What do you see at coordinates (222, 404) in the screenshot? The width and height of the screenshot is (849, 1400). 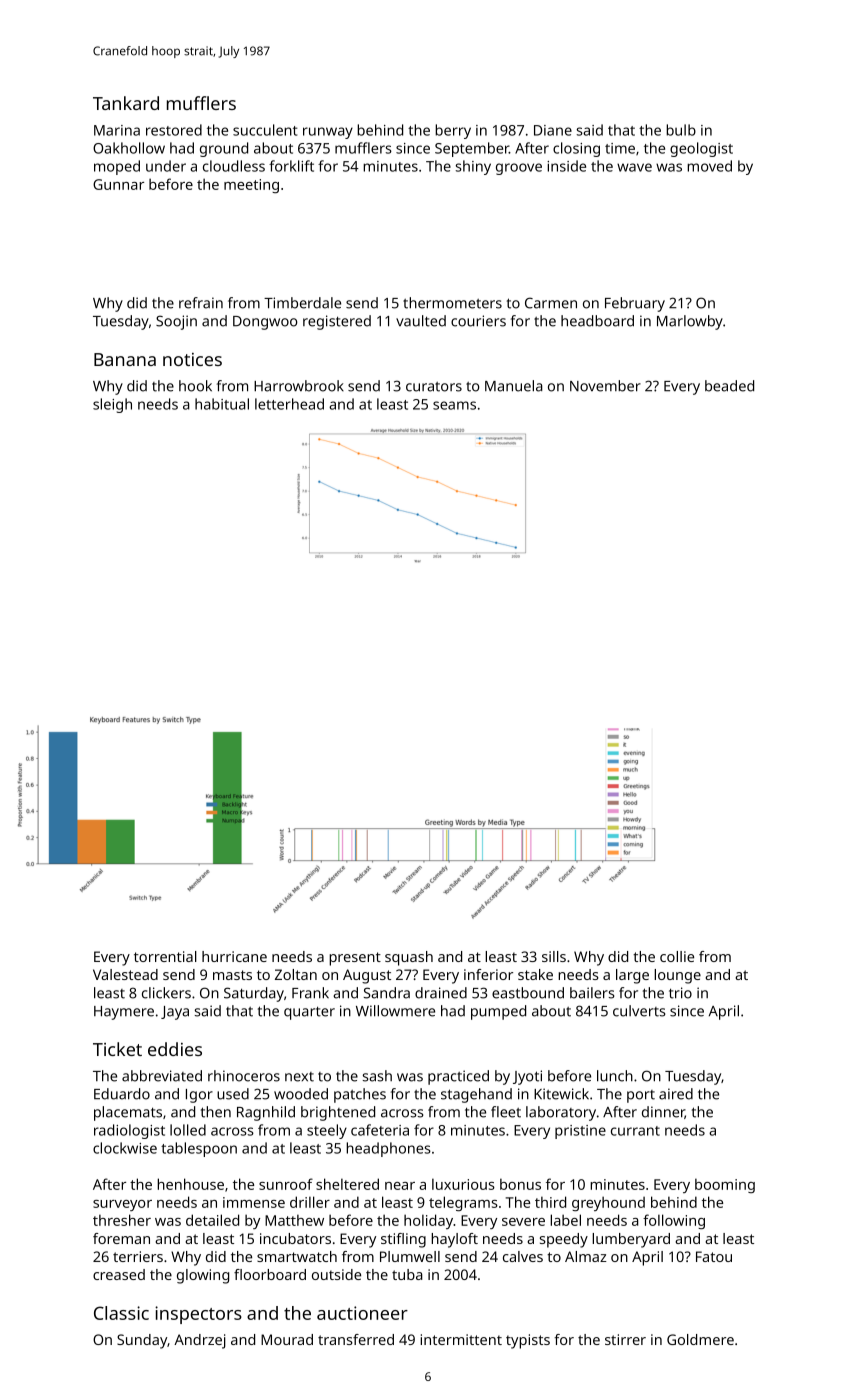 I see `habitual` at bounding box center [222, 404].
